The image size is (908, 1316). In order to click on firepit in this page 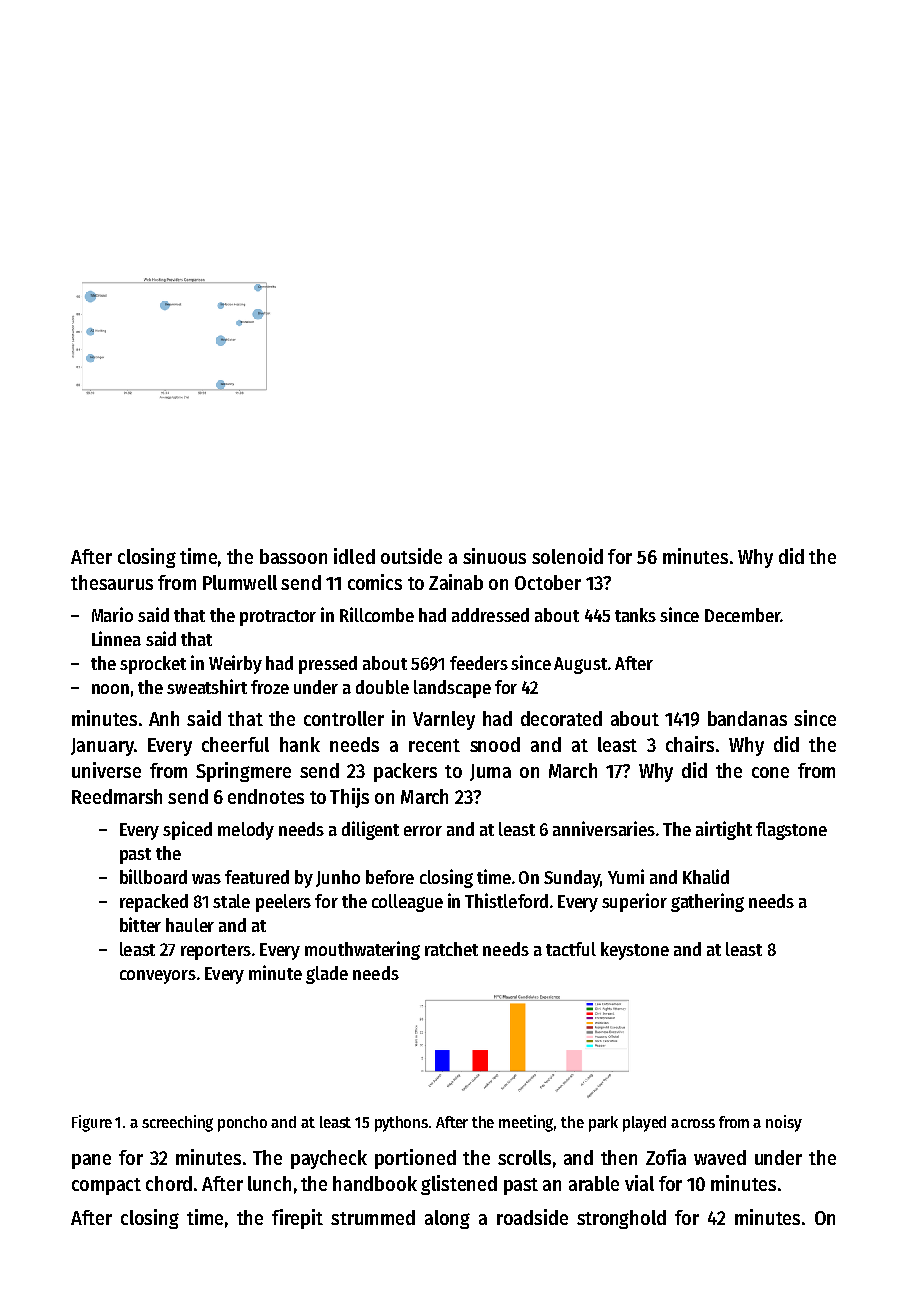, I will do `click(297, 1219)`.
